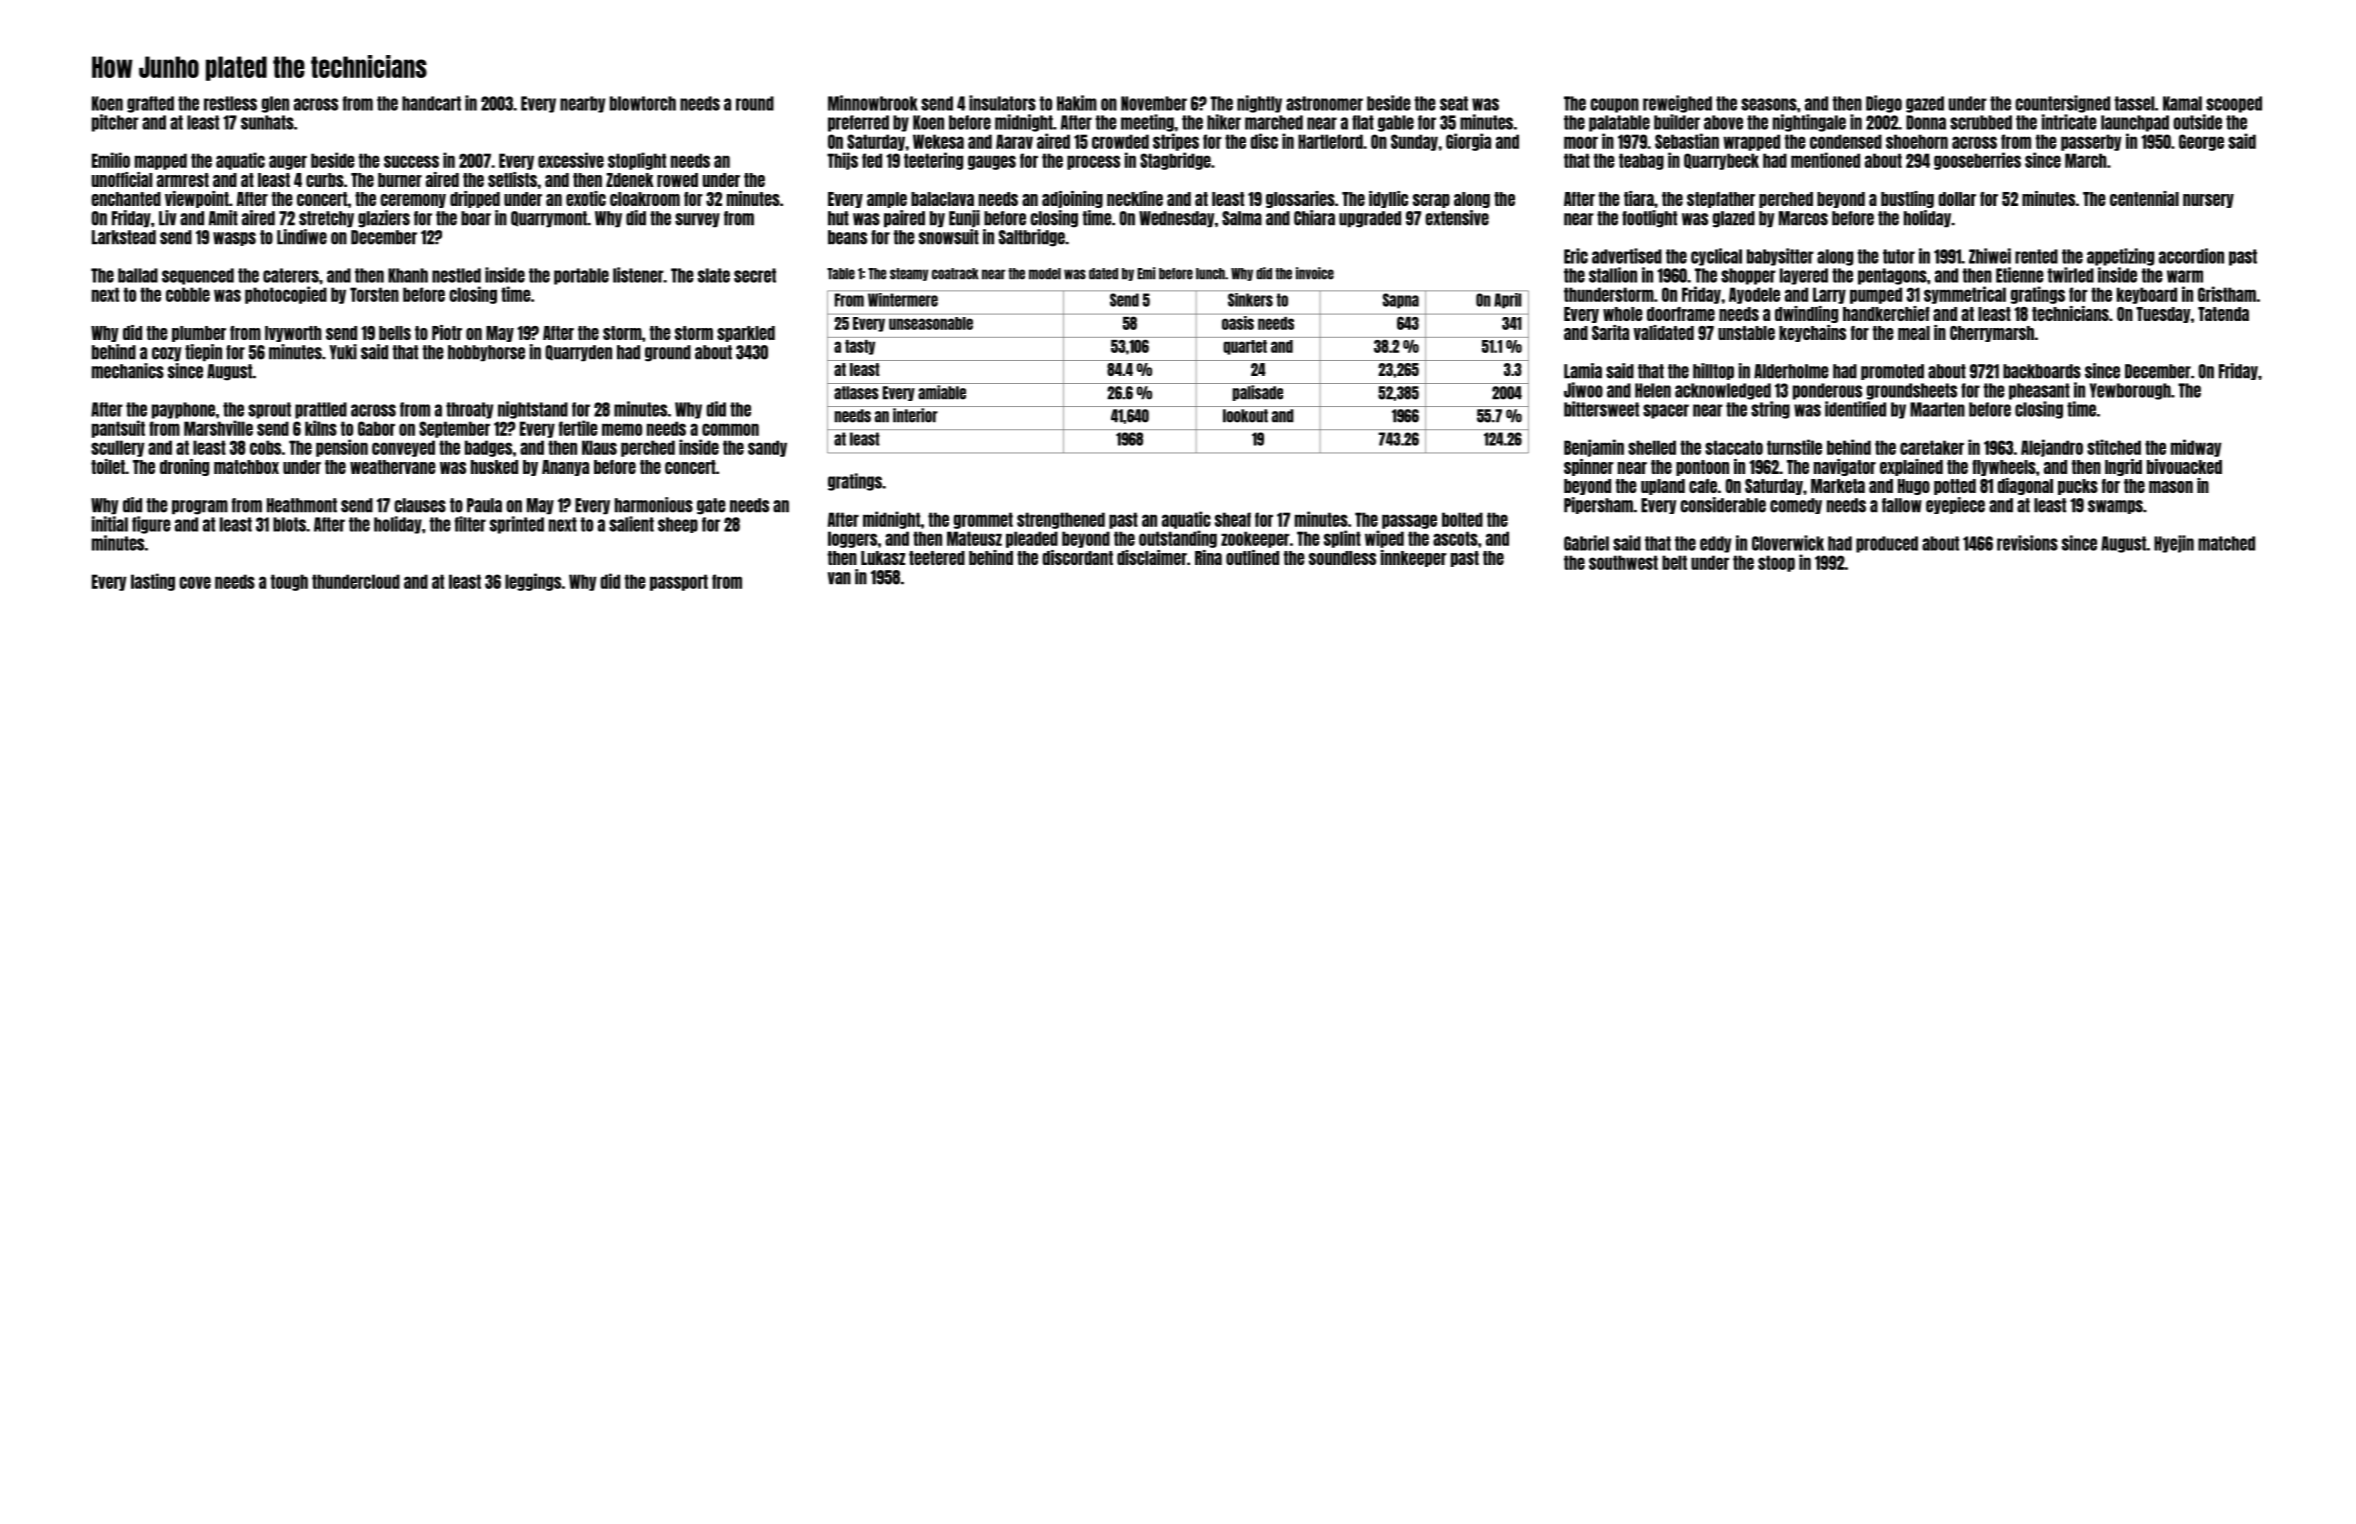 This document has height=1524, width=2356. What do you see at coordinates (2197, 122) in the document?
I see `outside` at bounding box center [2197, 122].
